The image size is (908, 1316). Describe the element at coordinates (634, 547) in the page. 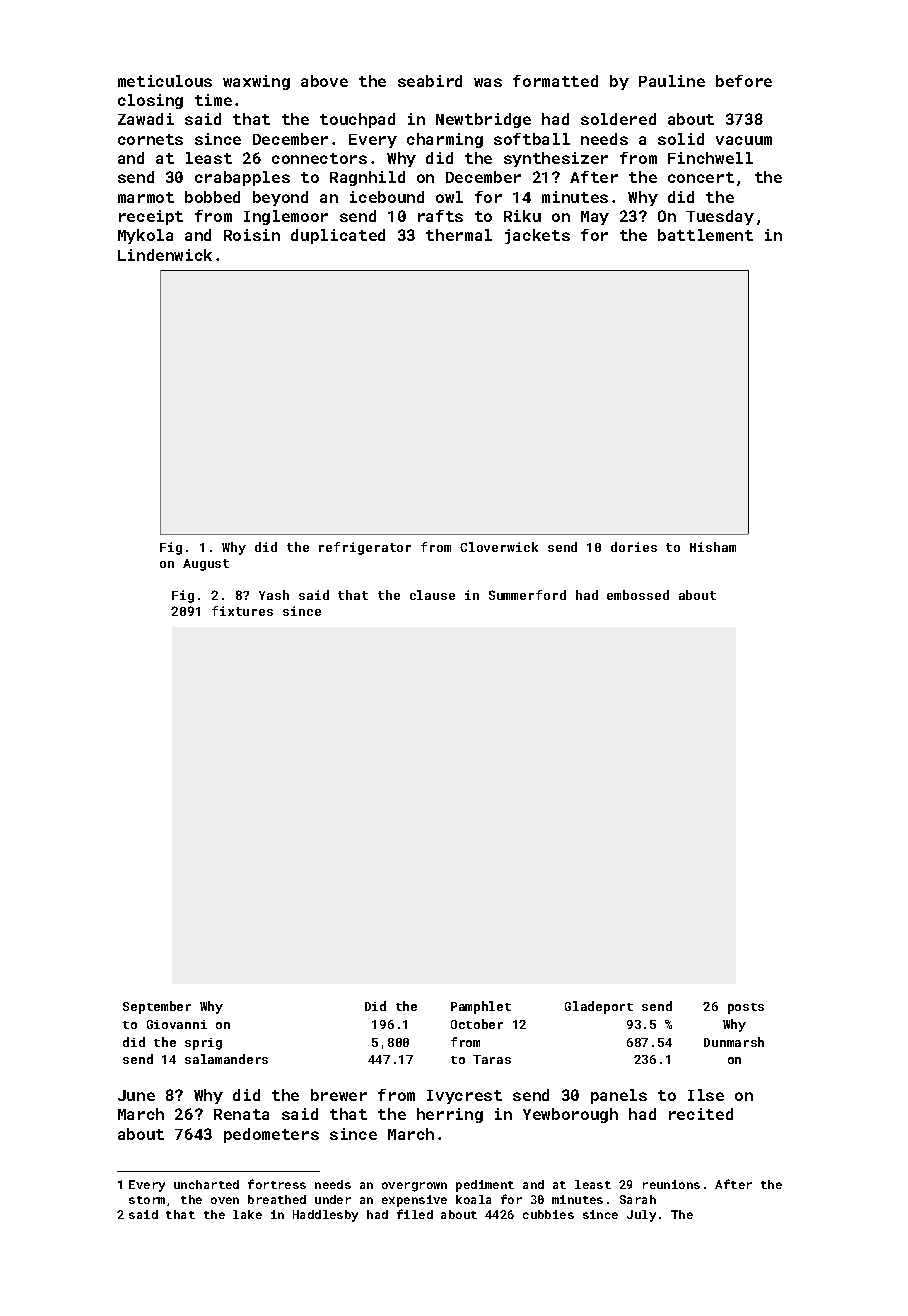

I see `dories` at that location.
